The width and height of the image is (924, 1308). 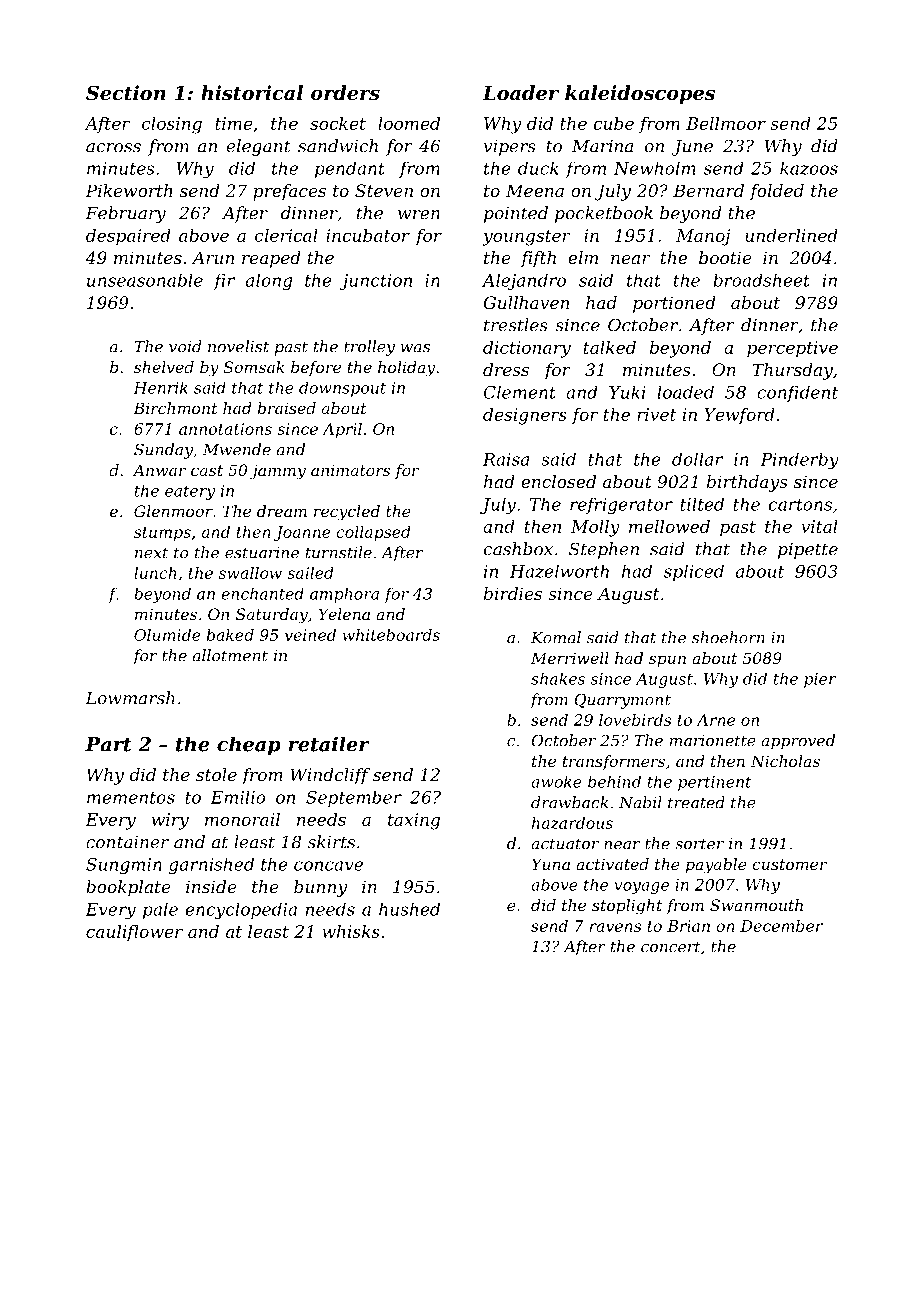 What do you see at coordinates (520, 93) in the image?
I see `Loader` at bounding box center [520, 93].
